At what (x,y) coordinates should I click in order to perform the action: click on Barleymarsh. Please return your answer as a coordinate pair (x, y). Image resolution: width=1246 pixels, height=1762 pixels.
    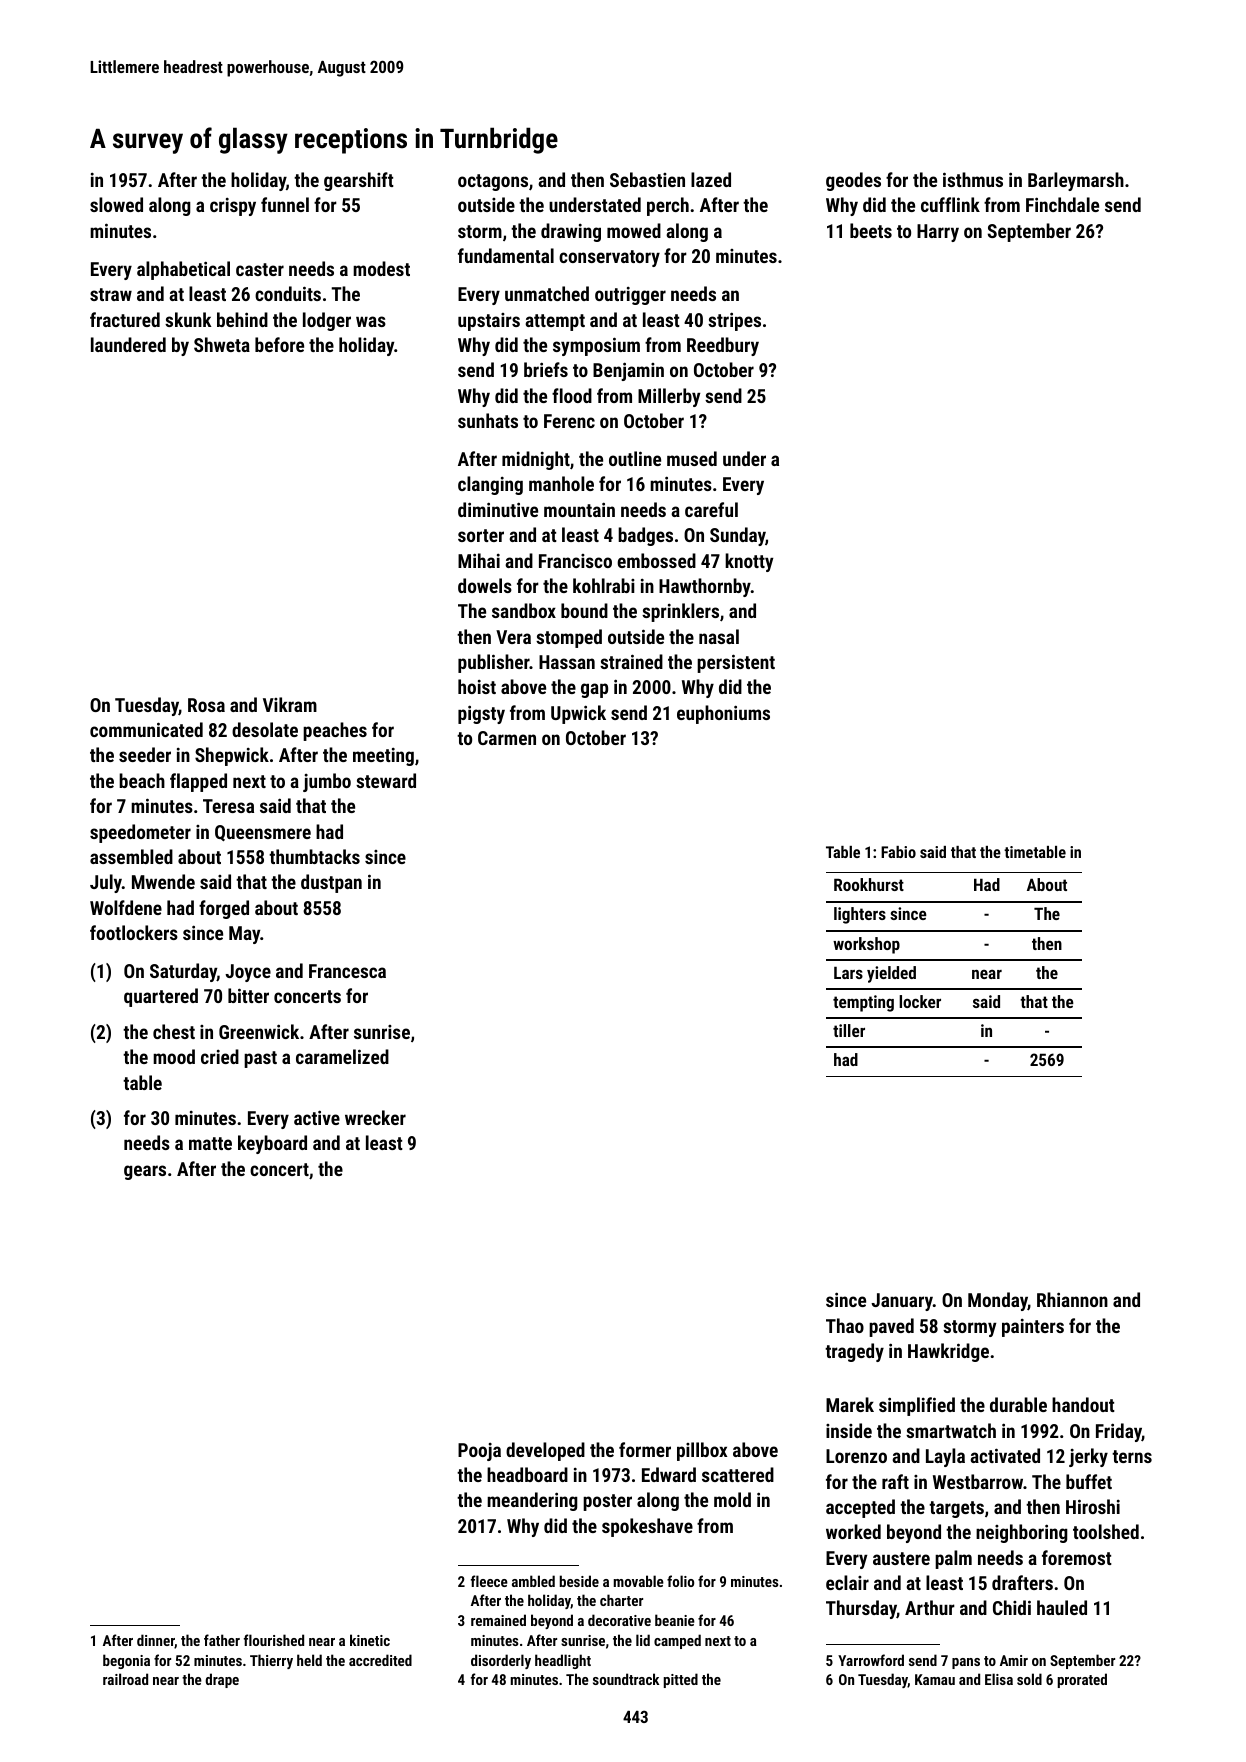
    Looking at the image, I should click on (1076, 181).
